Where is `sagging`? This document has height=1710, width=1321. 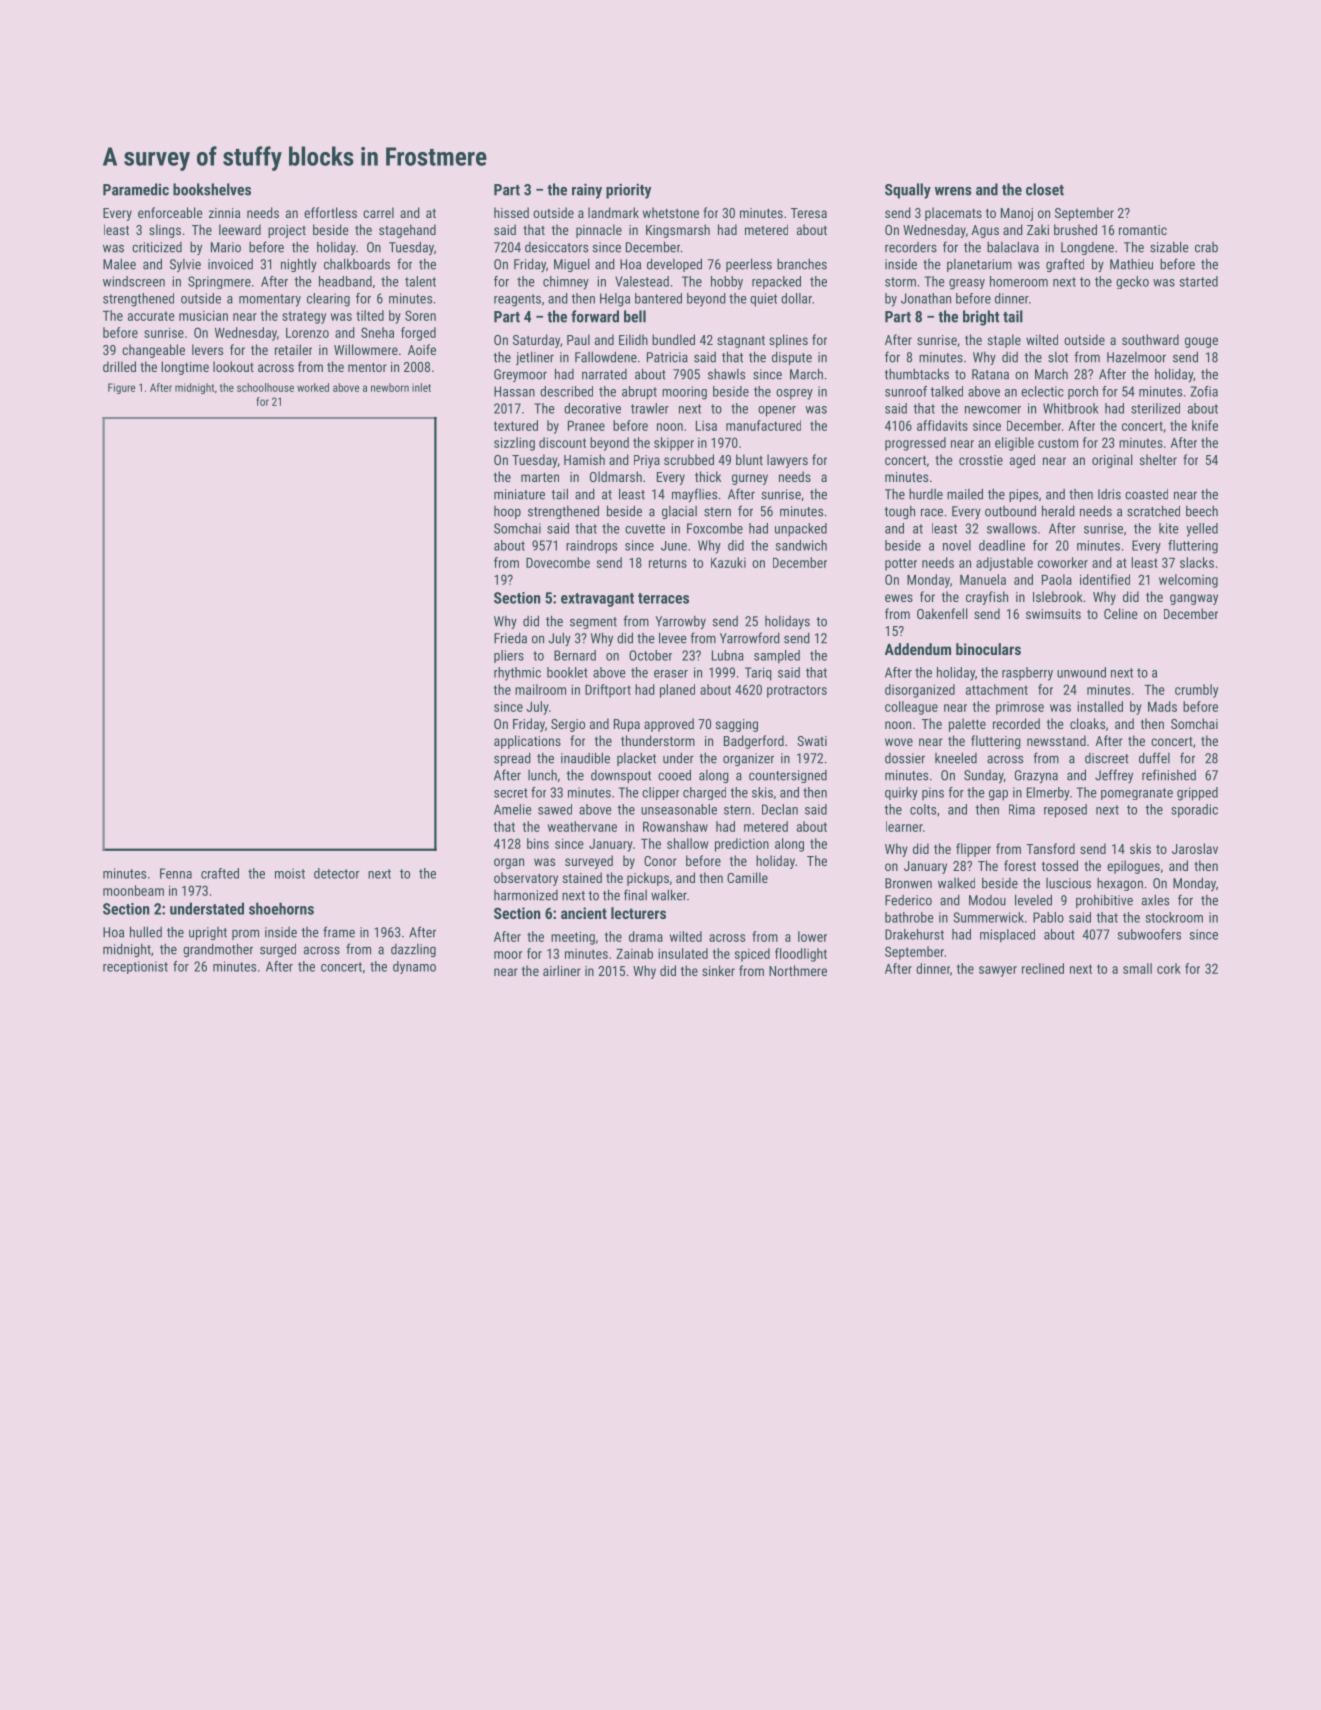
sagging is located at coordinates (737, 725).
